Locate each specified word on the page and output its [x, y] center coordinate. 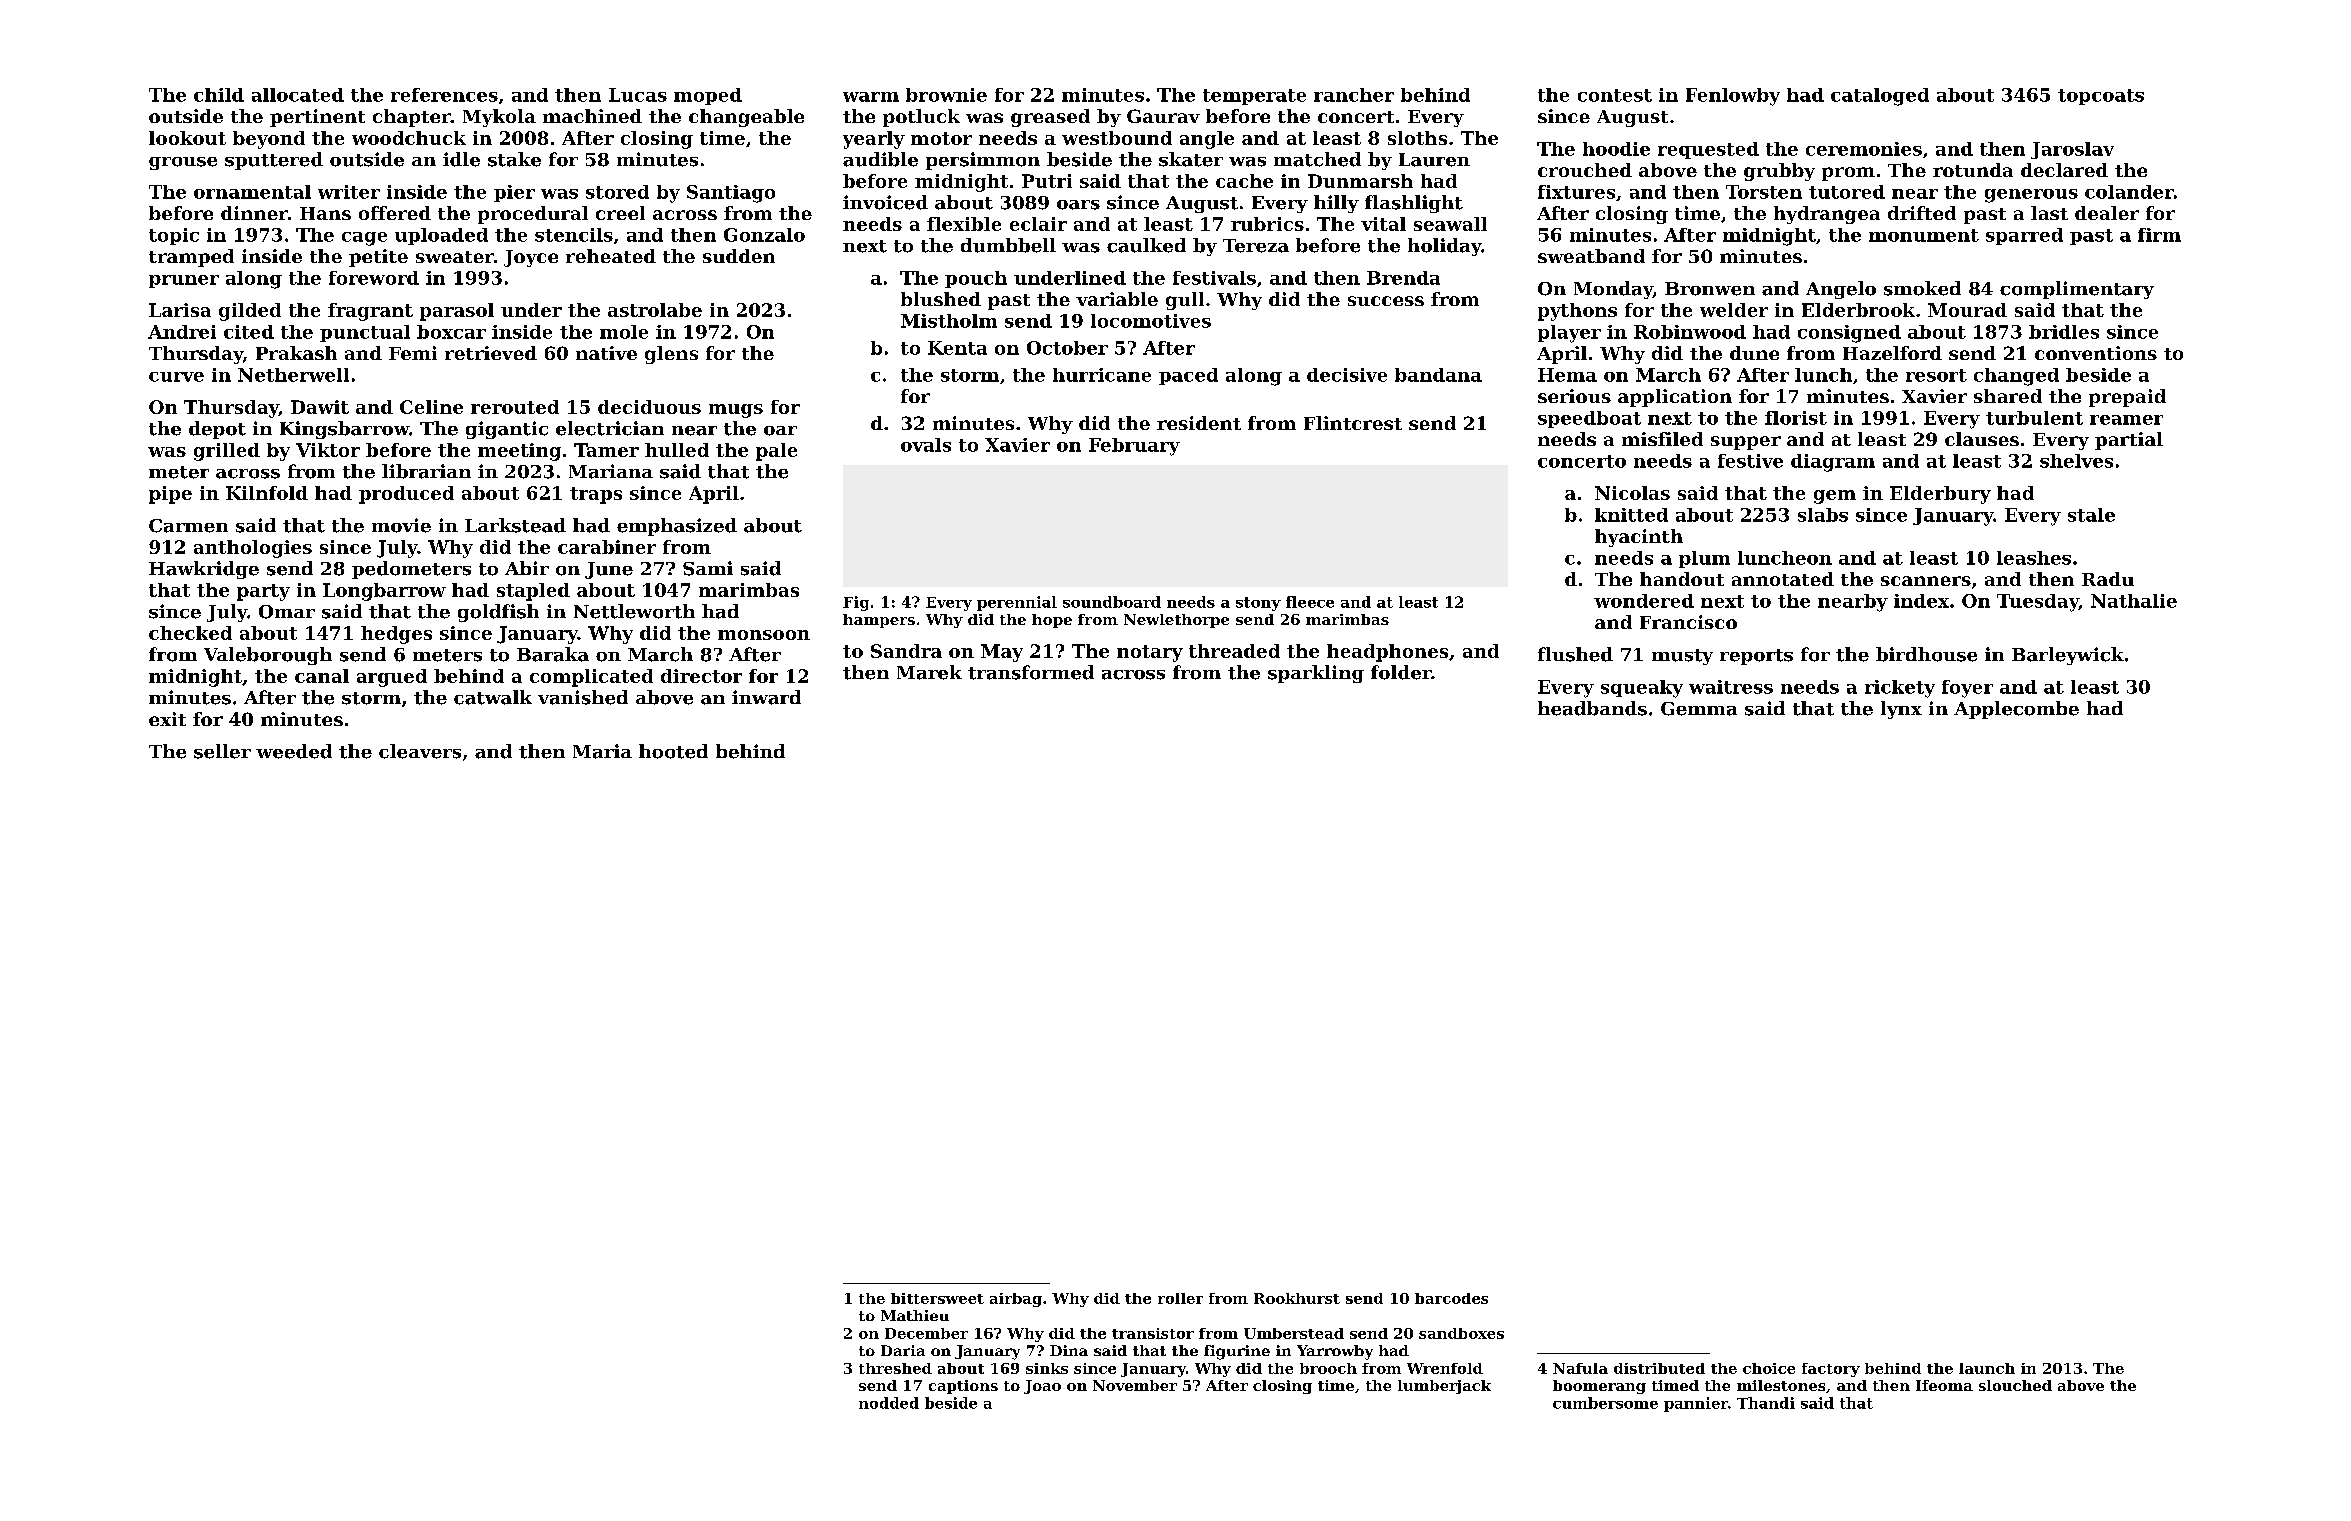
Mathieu [915, 1315]
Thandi [1766, 1403]
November [1135, 1385]
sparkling [1316, 674]
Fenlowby [1733, 97]
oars [1078, 205]
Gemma [1699, 709]
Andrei [182, 332]
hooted [673, 751]
